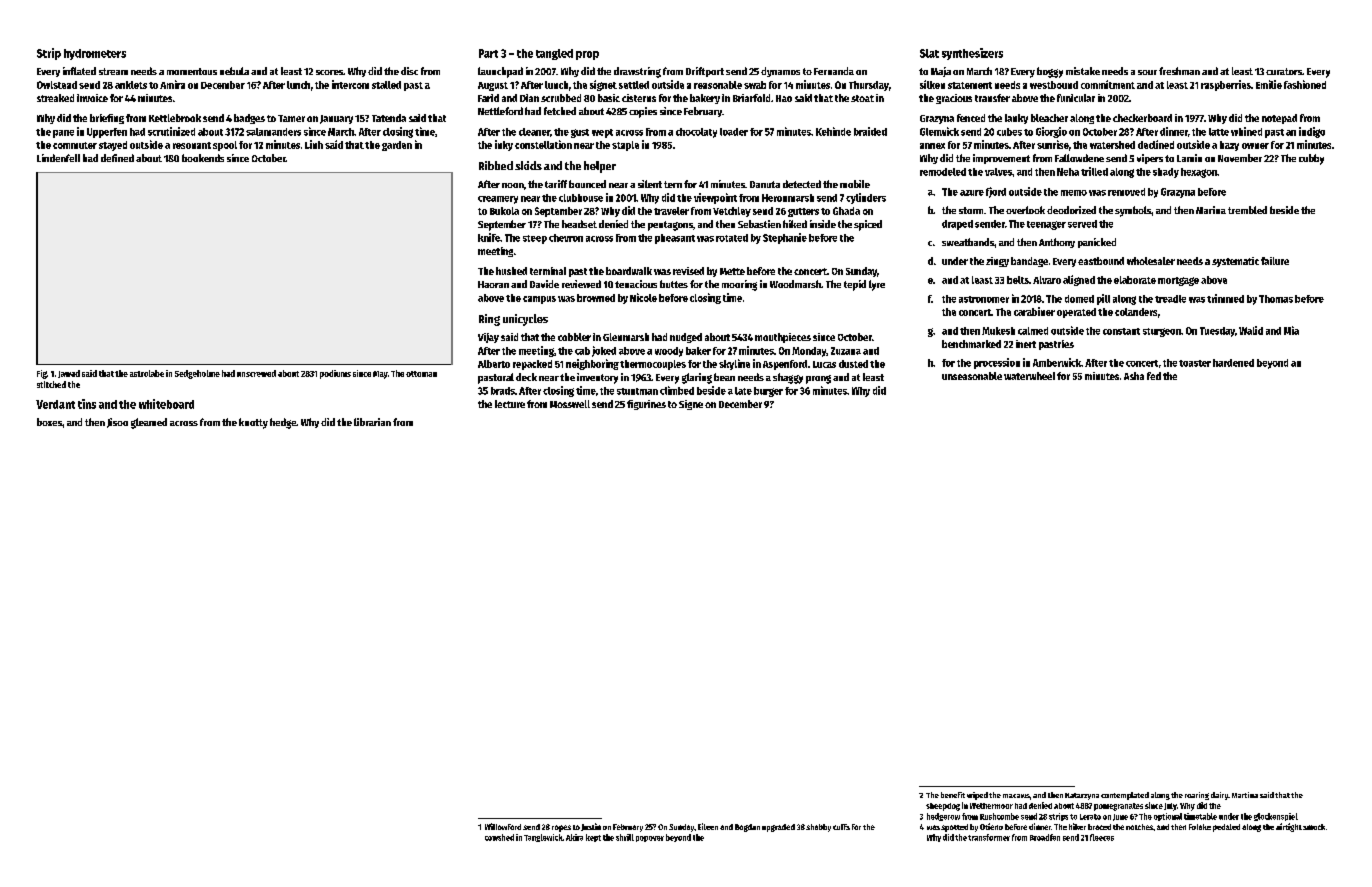  What do you see at coordinates (95, 54) in the image?
I see `hydrometers` at bounding box center [95, 54].
